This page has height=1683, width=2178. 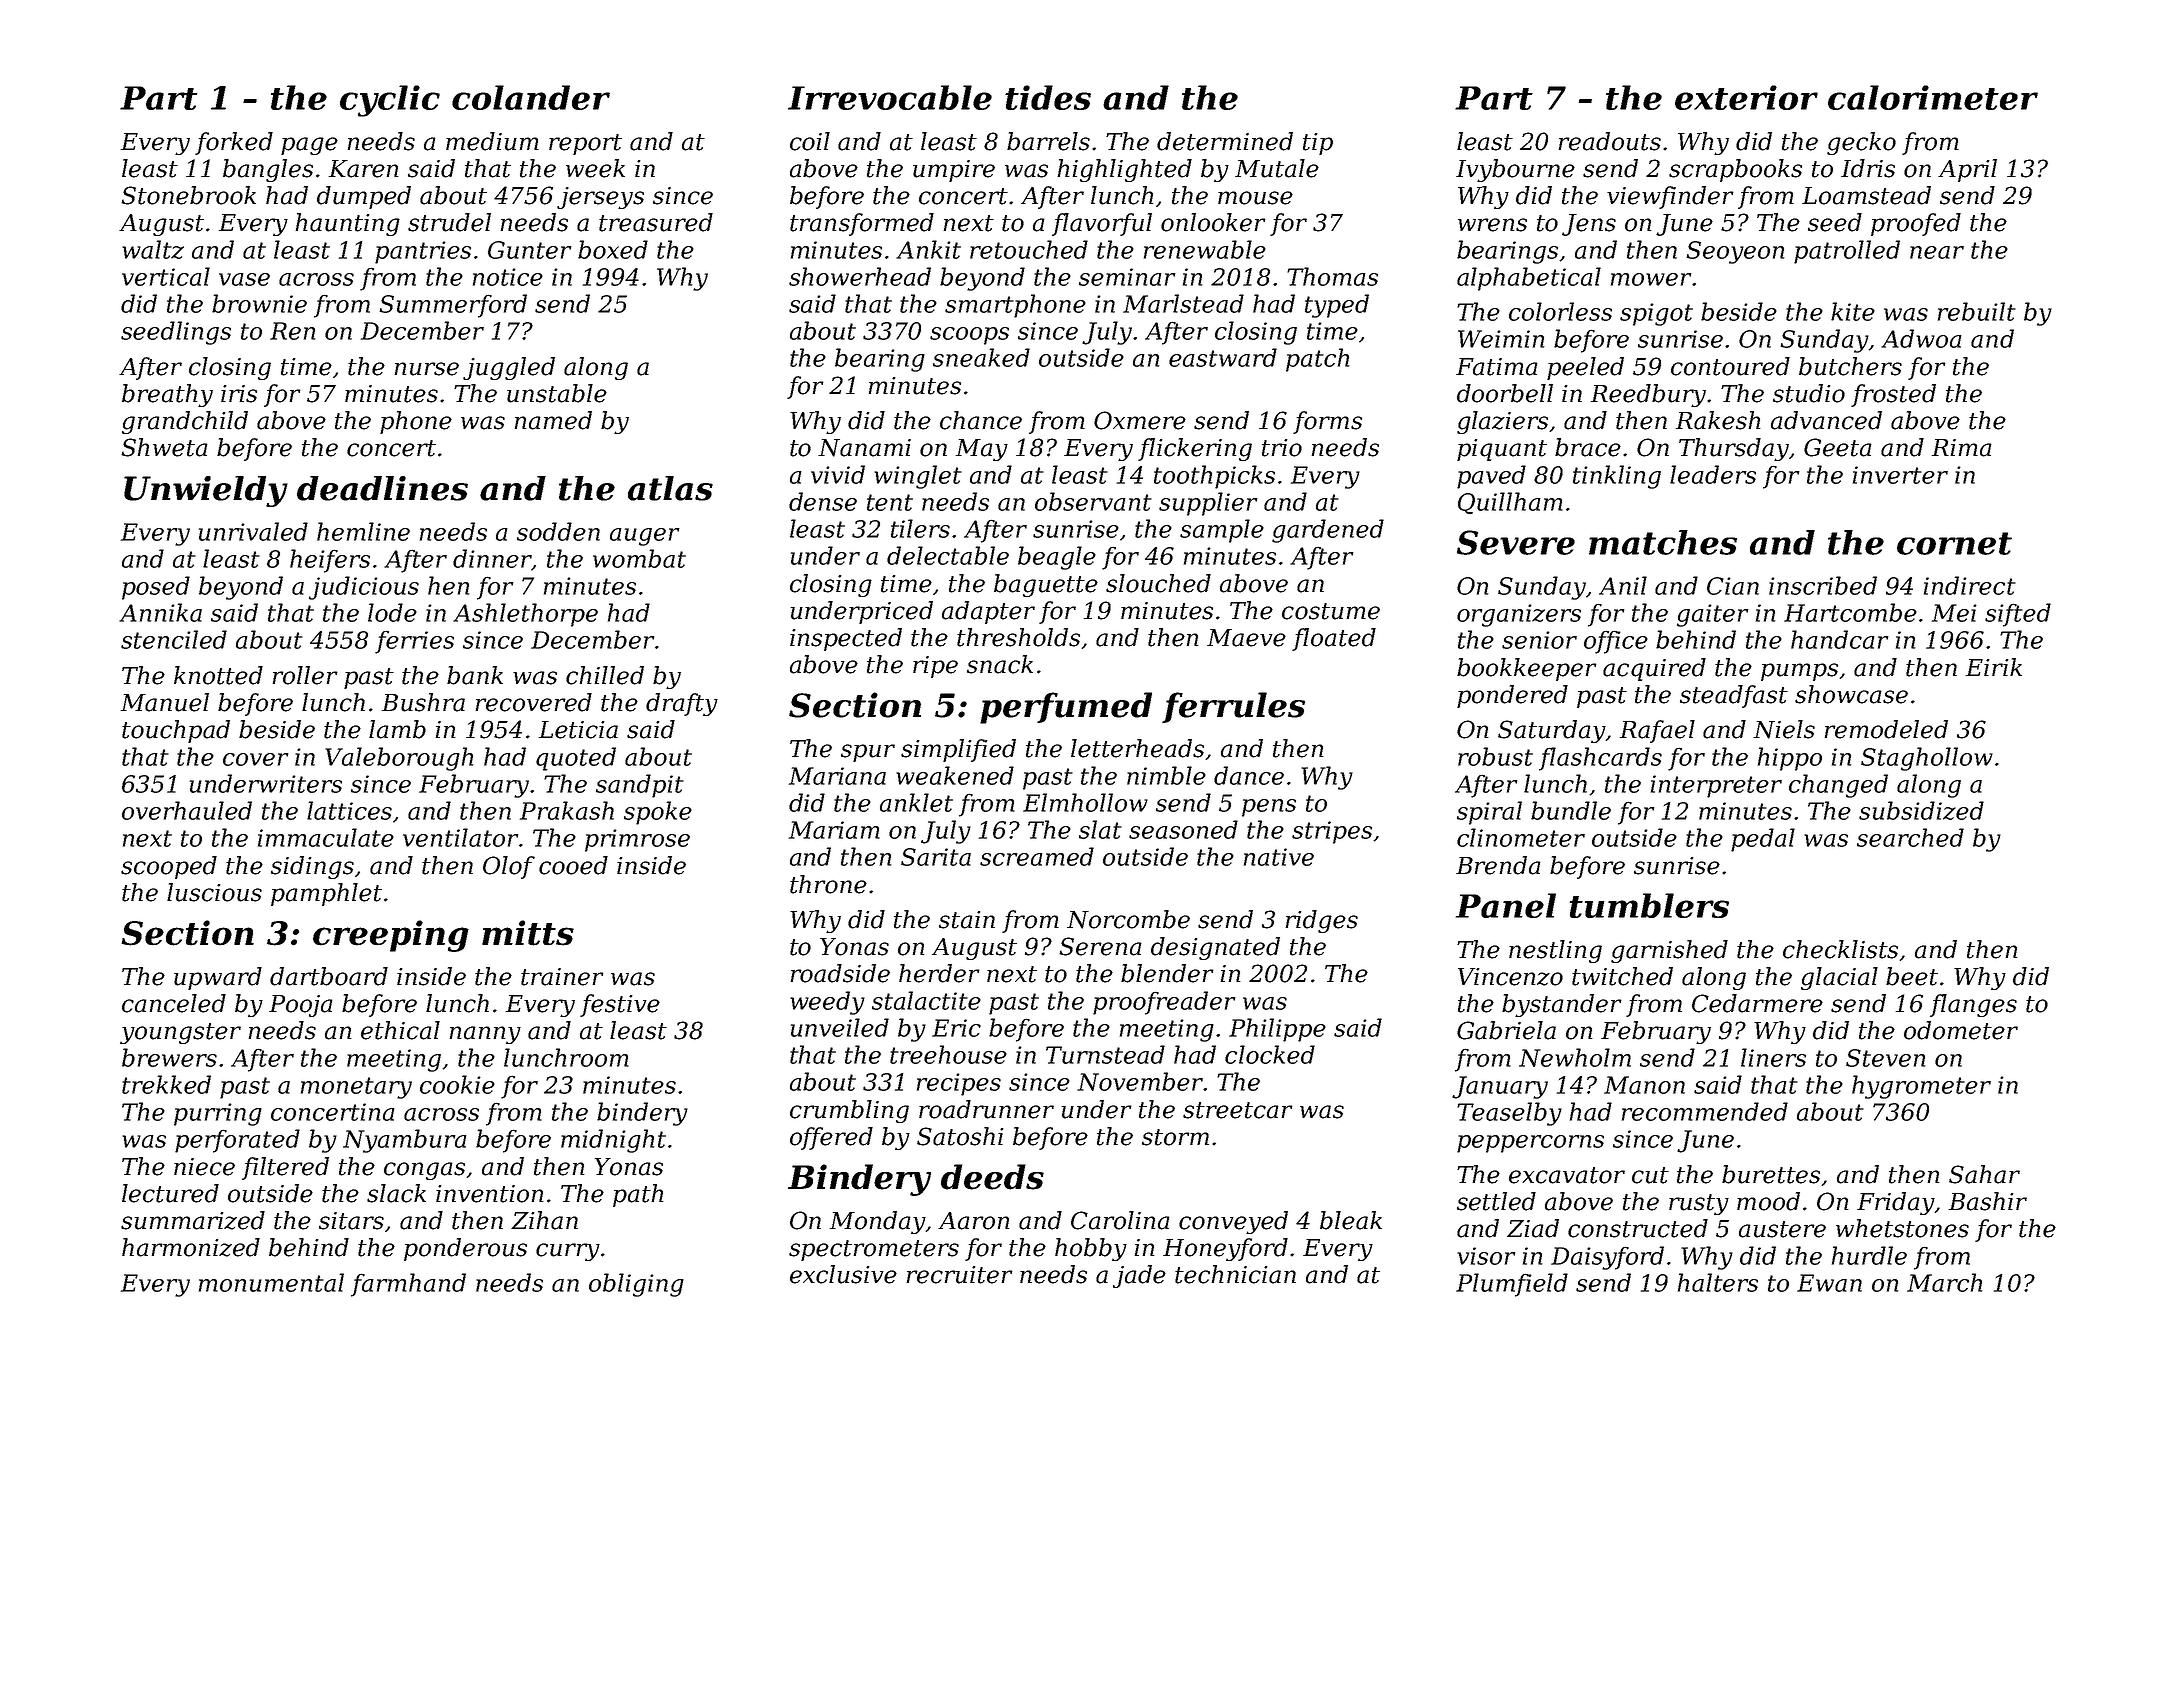 What do you see at coordinates (1746, 97) in the page?
I see `exterior` at bounding box center [1746, 97].
